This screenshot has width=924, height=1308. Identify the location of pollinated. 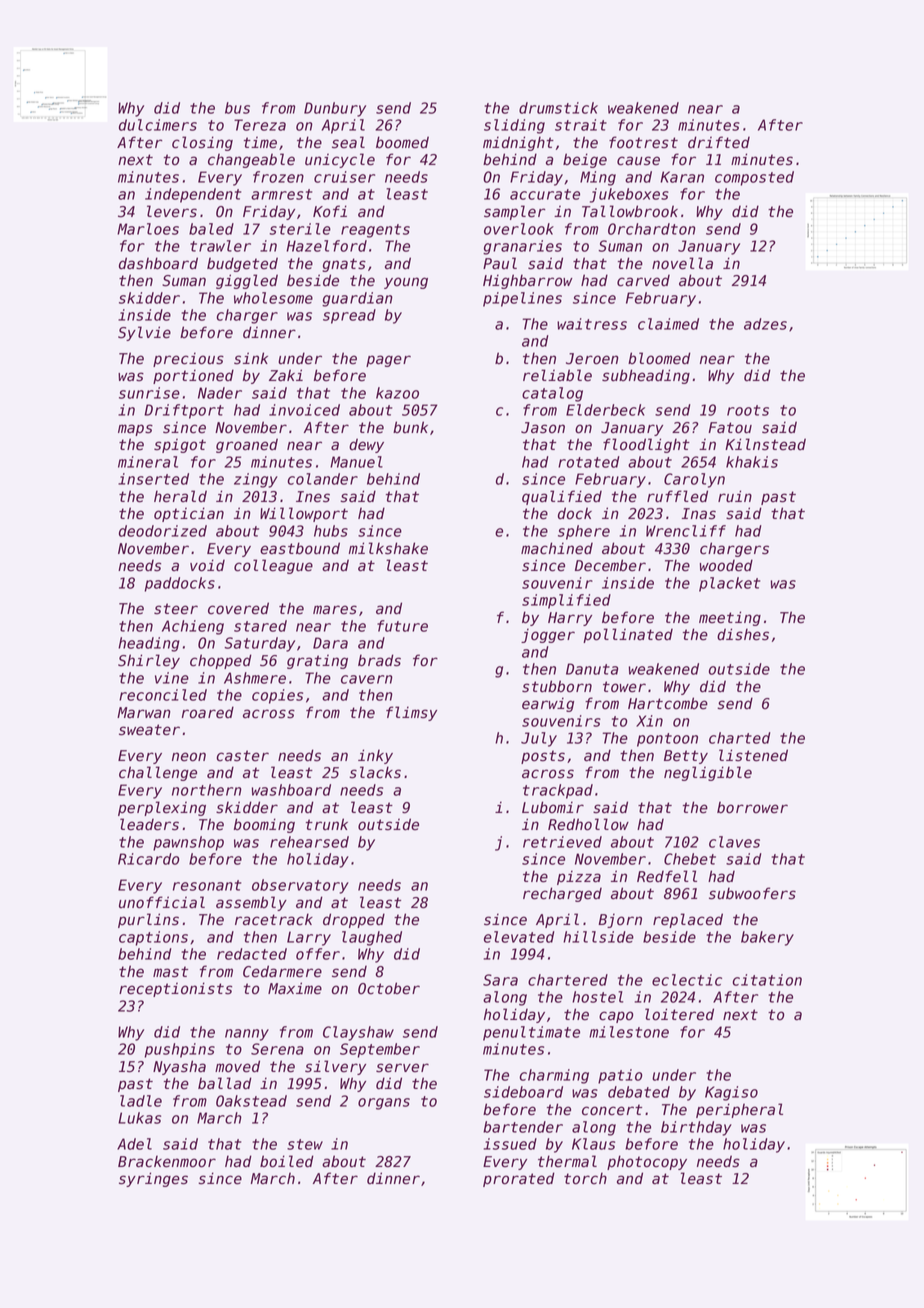
(628, 635).
